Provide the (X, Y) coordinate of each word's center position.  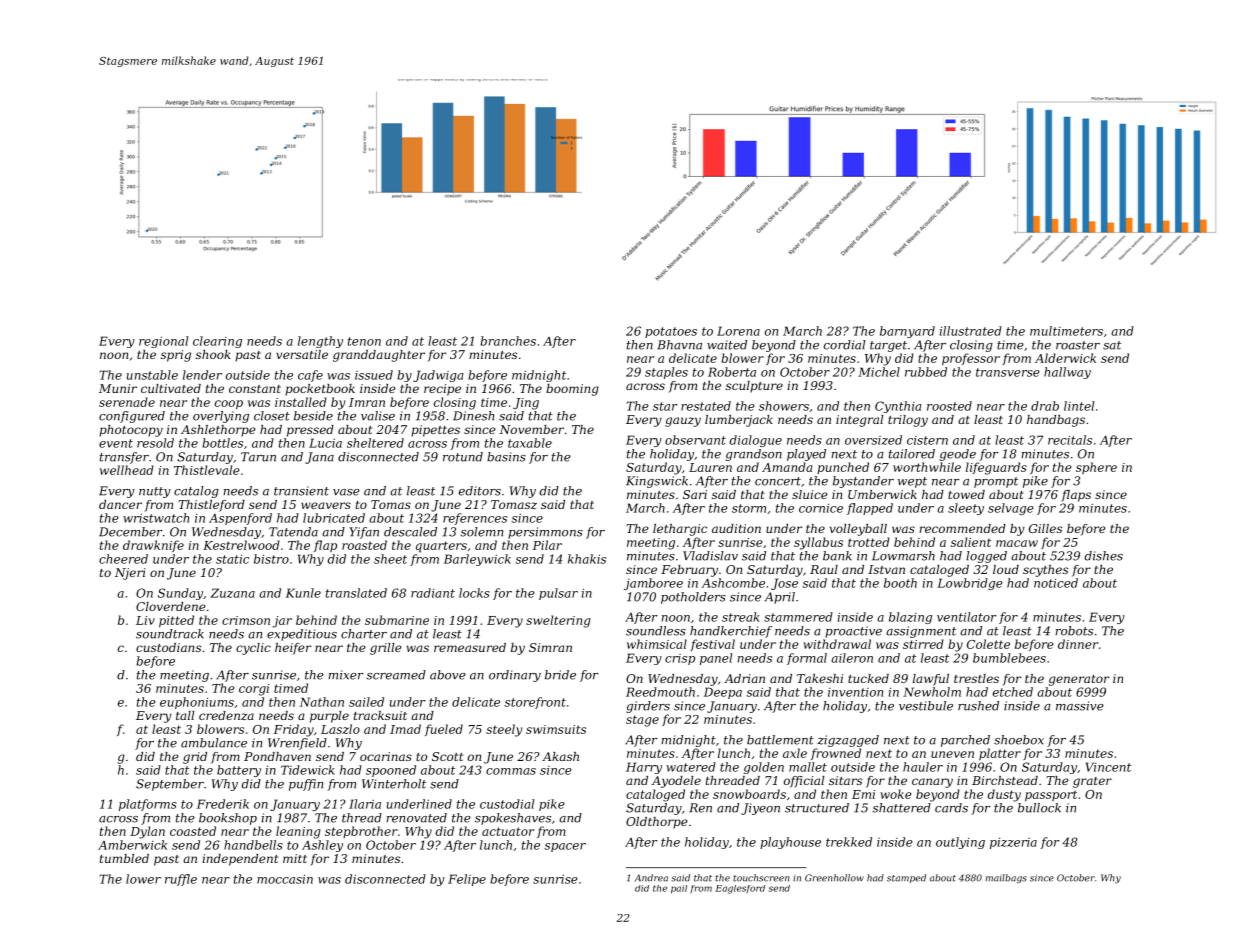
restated (706, 406)
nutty (155, 492)
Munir (118, 388)
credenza (226, 715)
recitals (1070, 440)
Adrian (744, 678)
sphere (1096, 468)
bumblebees (1009, 658)
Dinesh (473, 416)
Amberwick (132, 845)
